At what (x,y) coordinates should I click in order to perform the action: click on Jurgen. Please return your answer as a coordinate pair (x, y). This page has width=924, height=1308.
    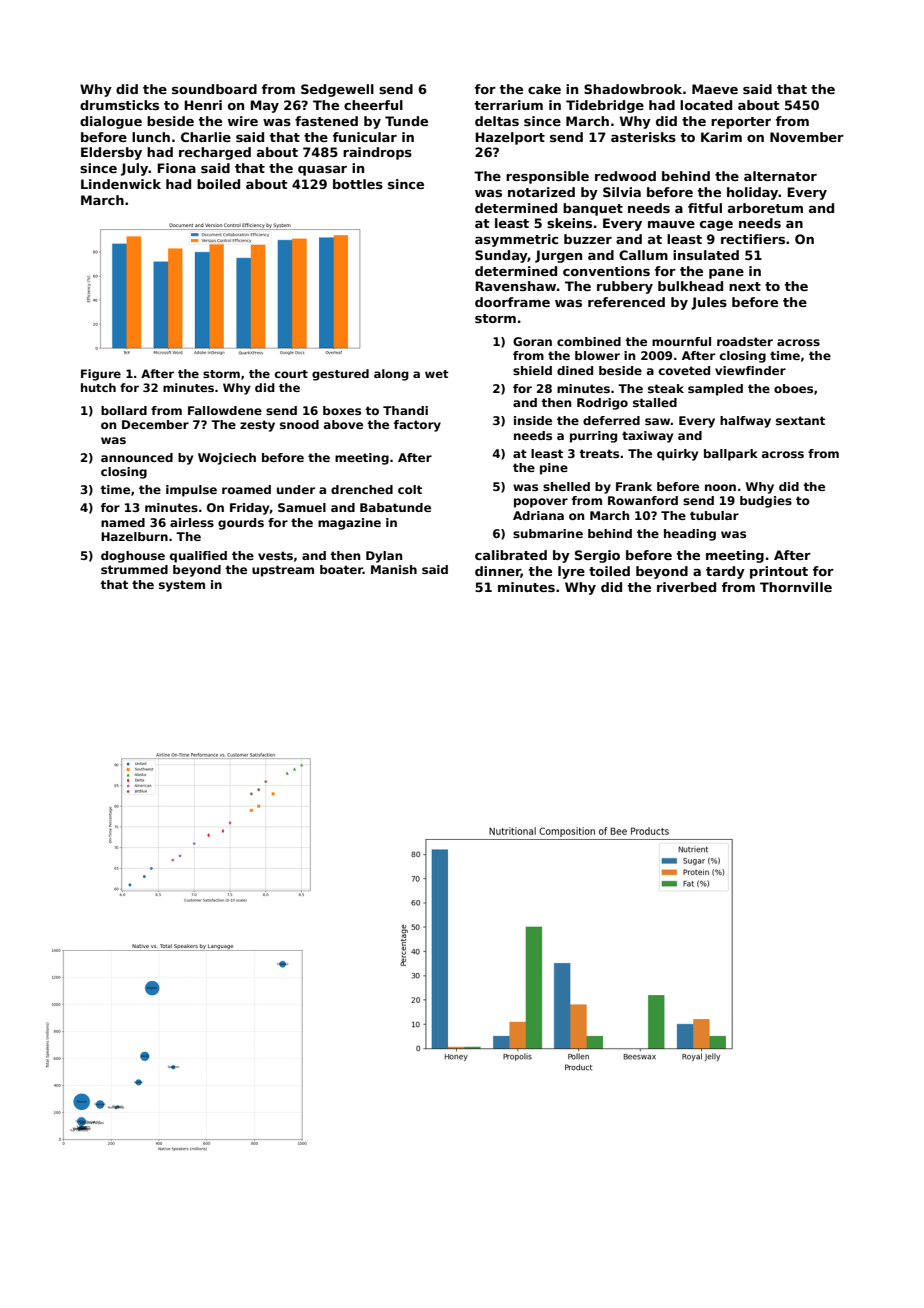
    Looking at the image, I should click on (558, 256).
